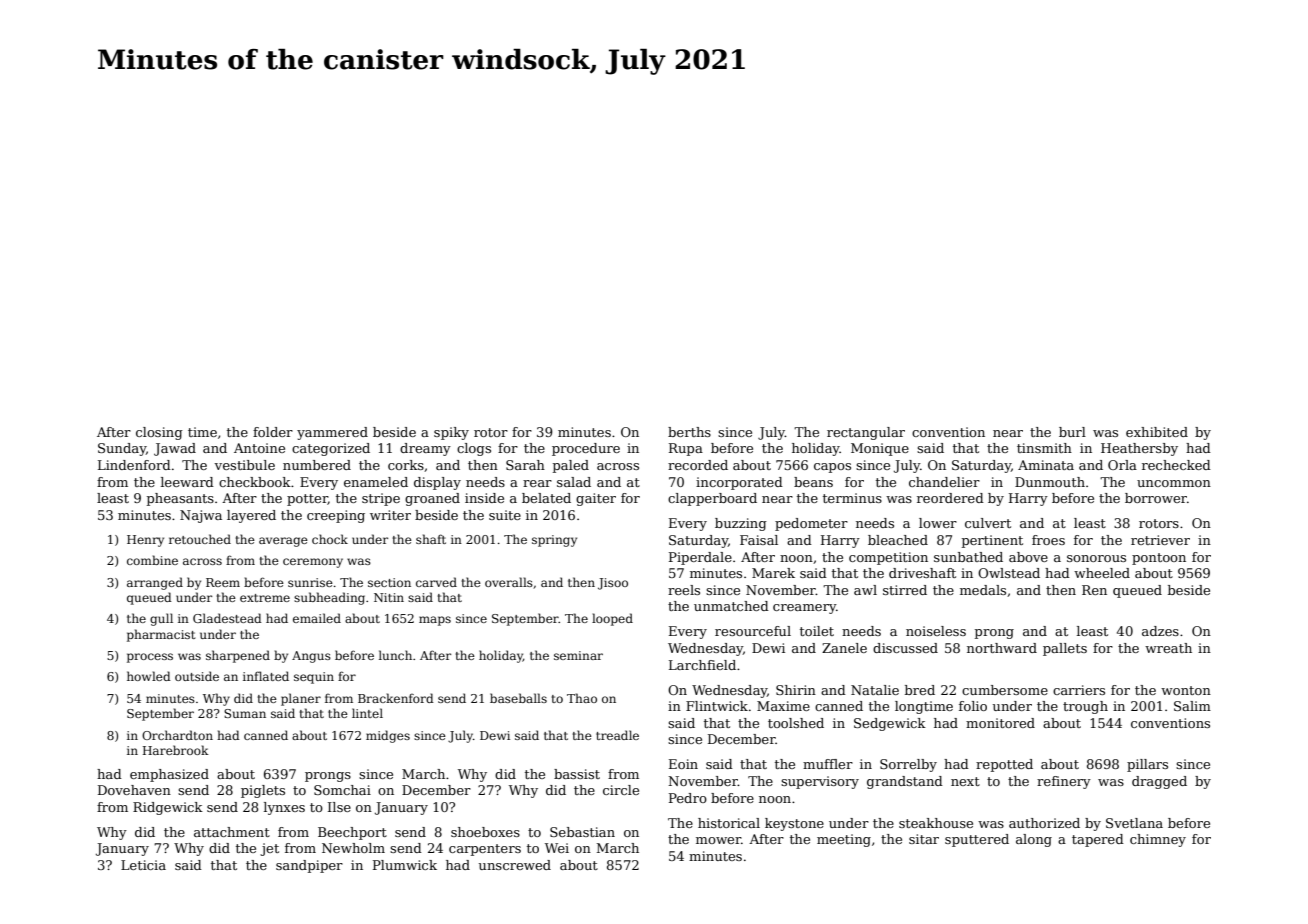  What do you see at coordinates (1046, 465) in the page?
I see `Aminata` at bounding box center [1046, 465].
